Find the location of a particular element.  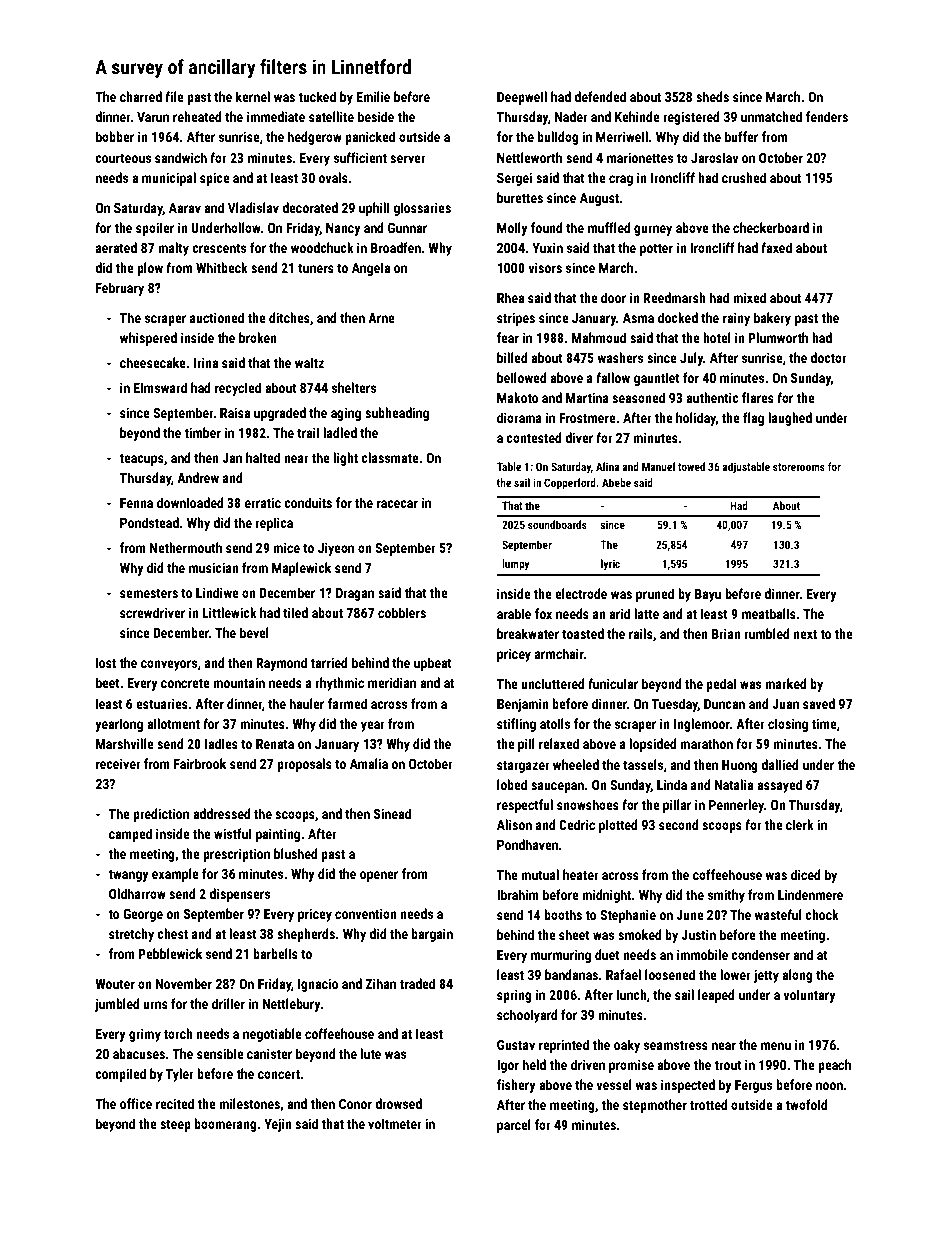

lopsided is located at coordinates (653, 745).
